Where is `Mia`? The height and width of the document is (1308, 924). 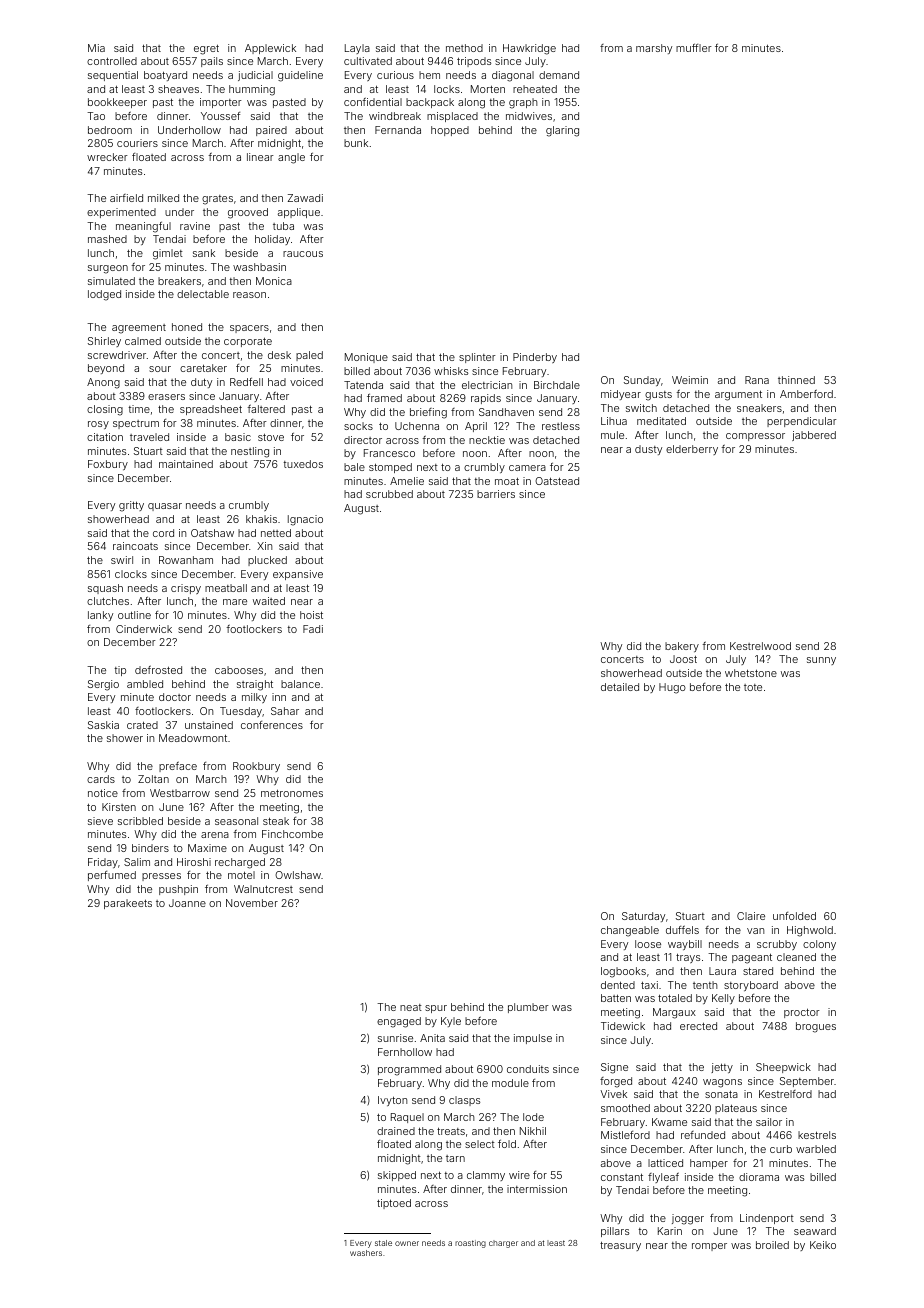
Mia is located at coordinates (96, 48).
